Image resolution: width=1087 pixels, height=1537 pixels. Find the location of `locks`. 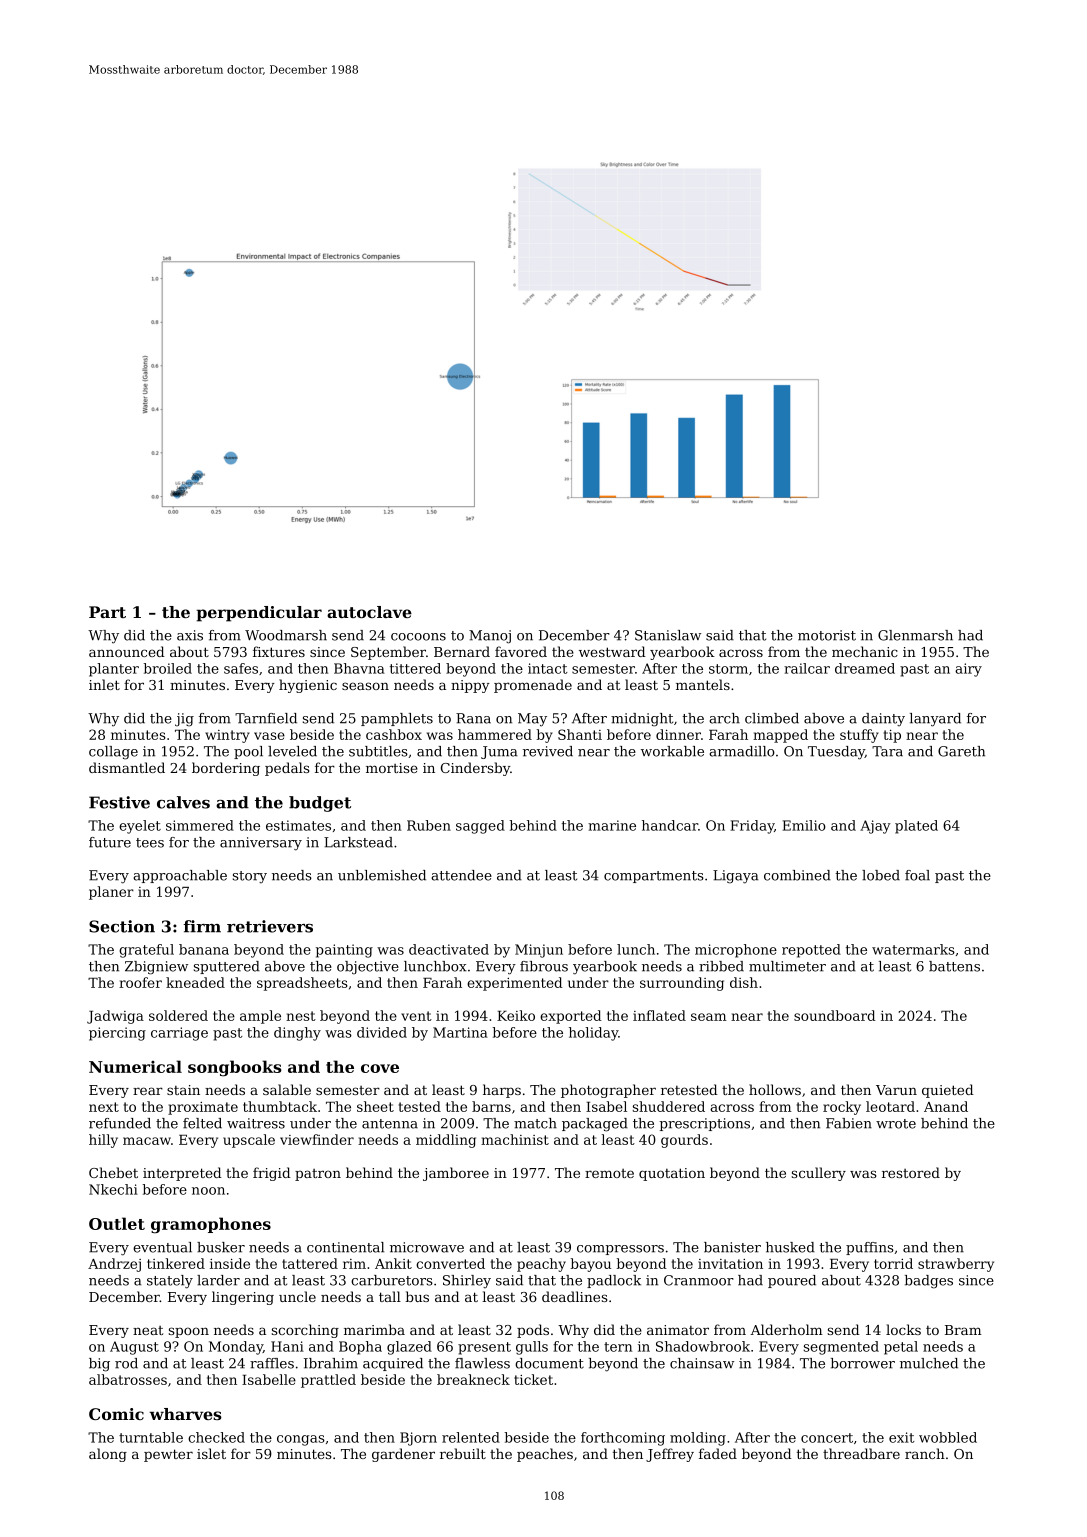

locks is located at coordinates (903, 1329).
